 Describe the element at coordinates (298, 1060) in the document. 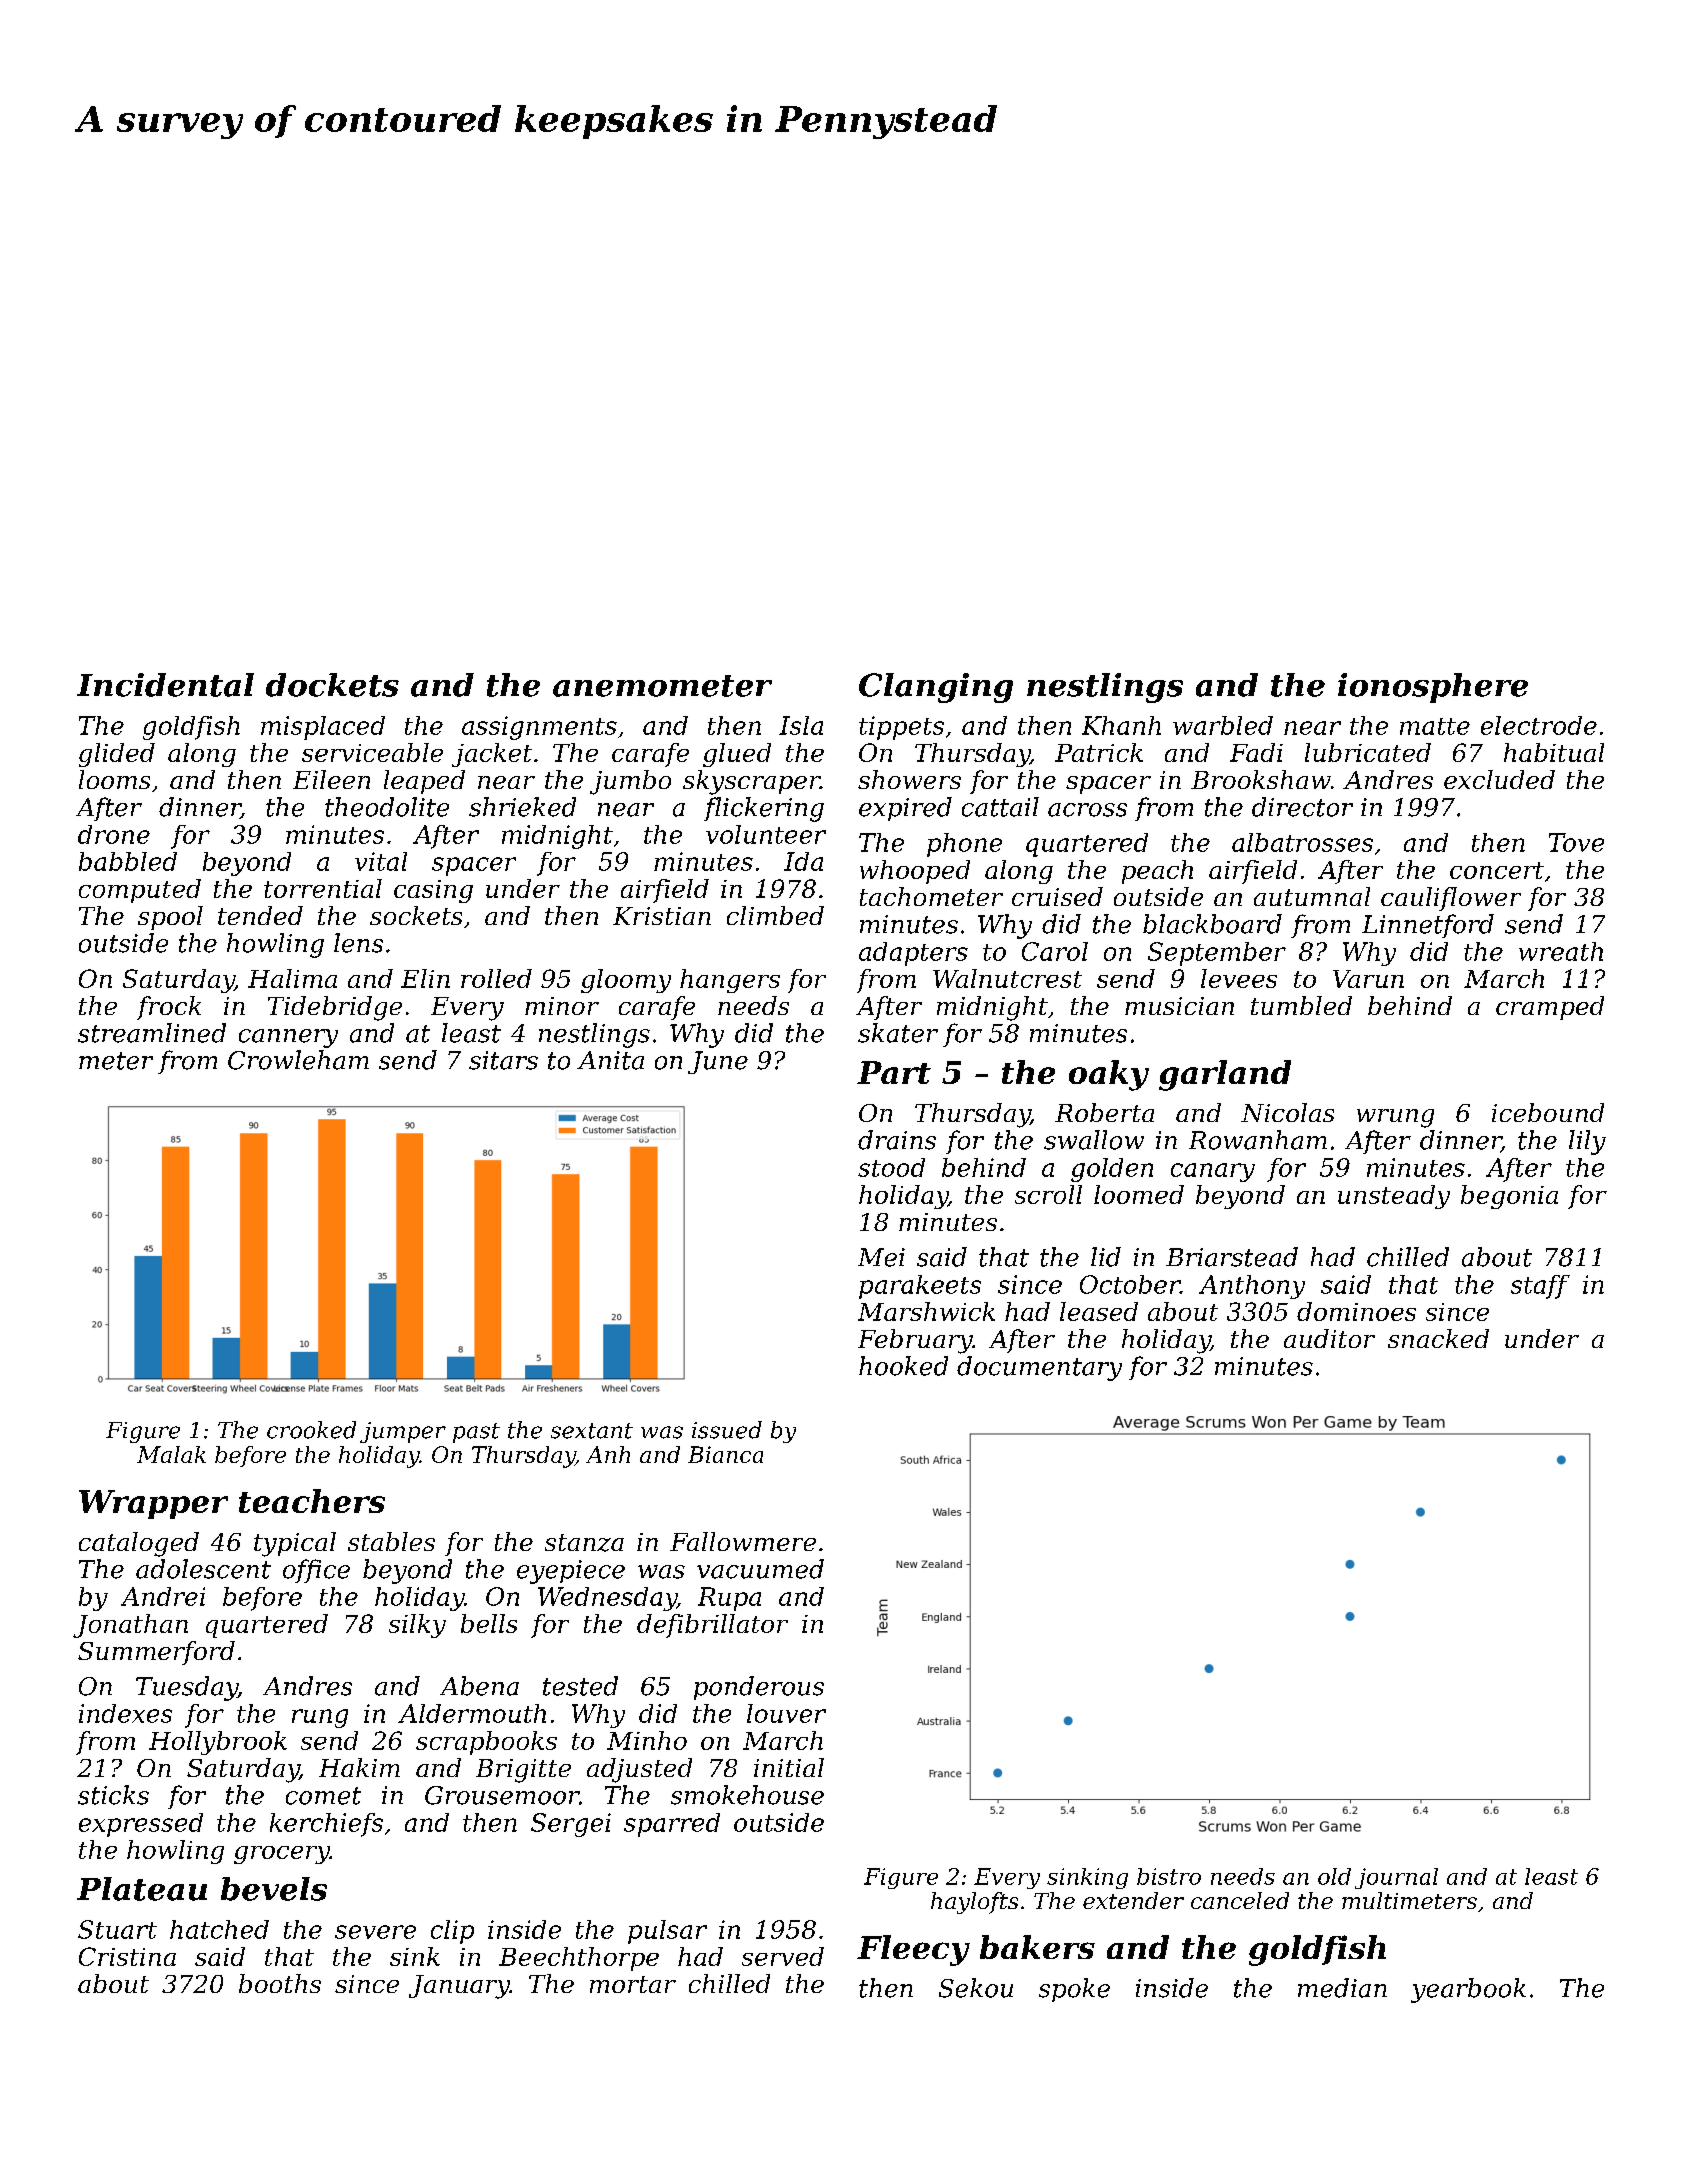

I see `Crowleham` at that location.
